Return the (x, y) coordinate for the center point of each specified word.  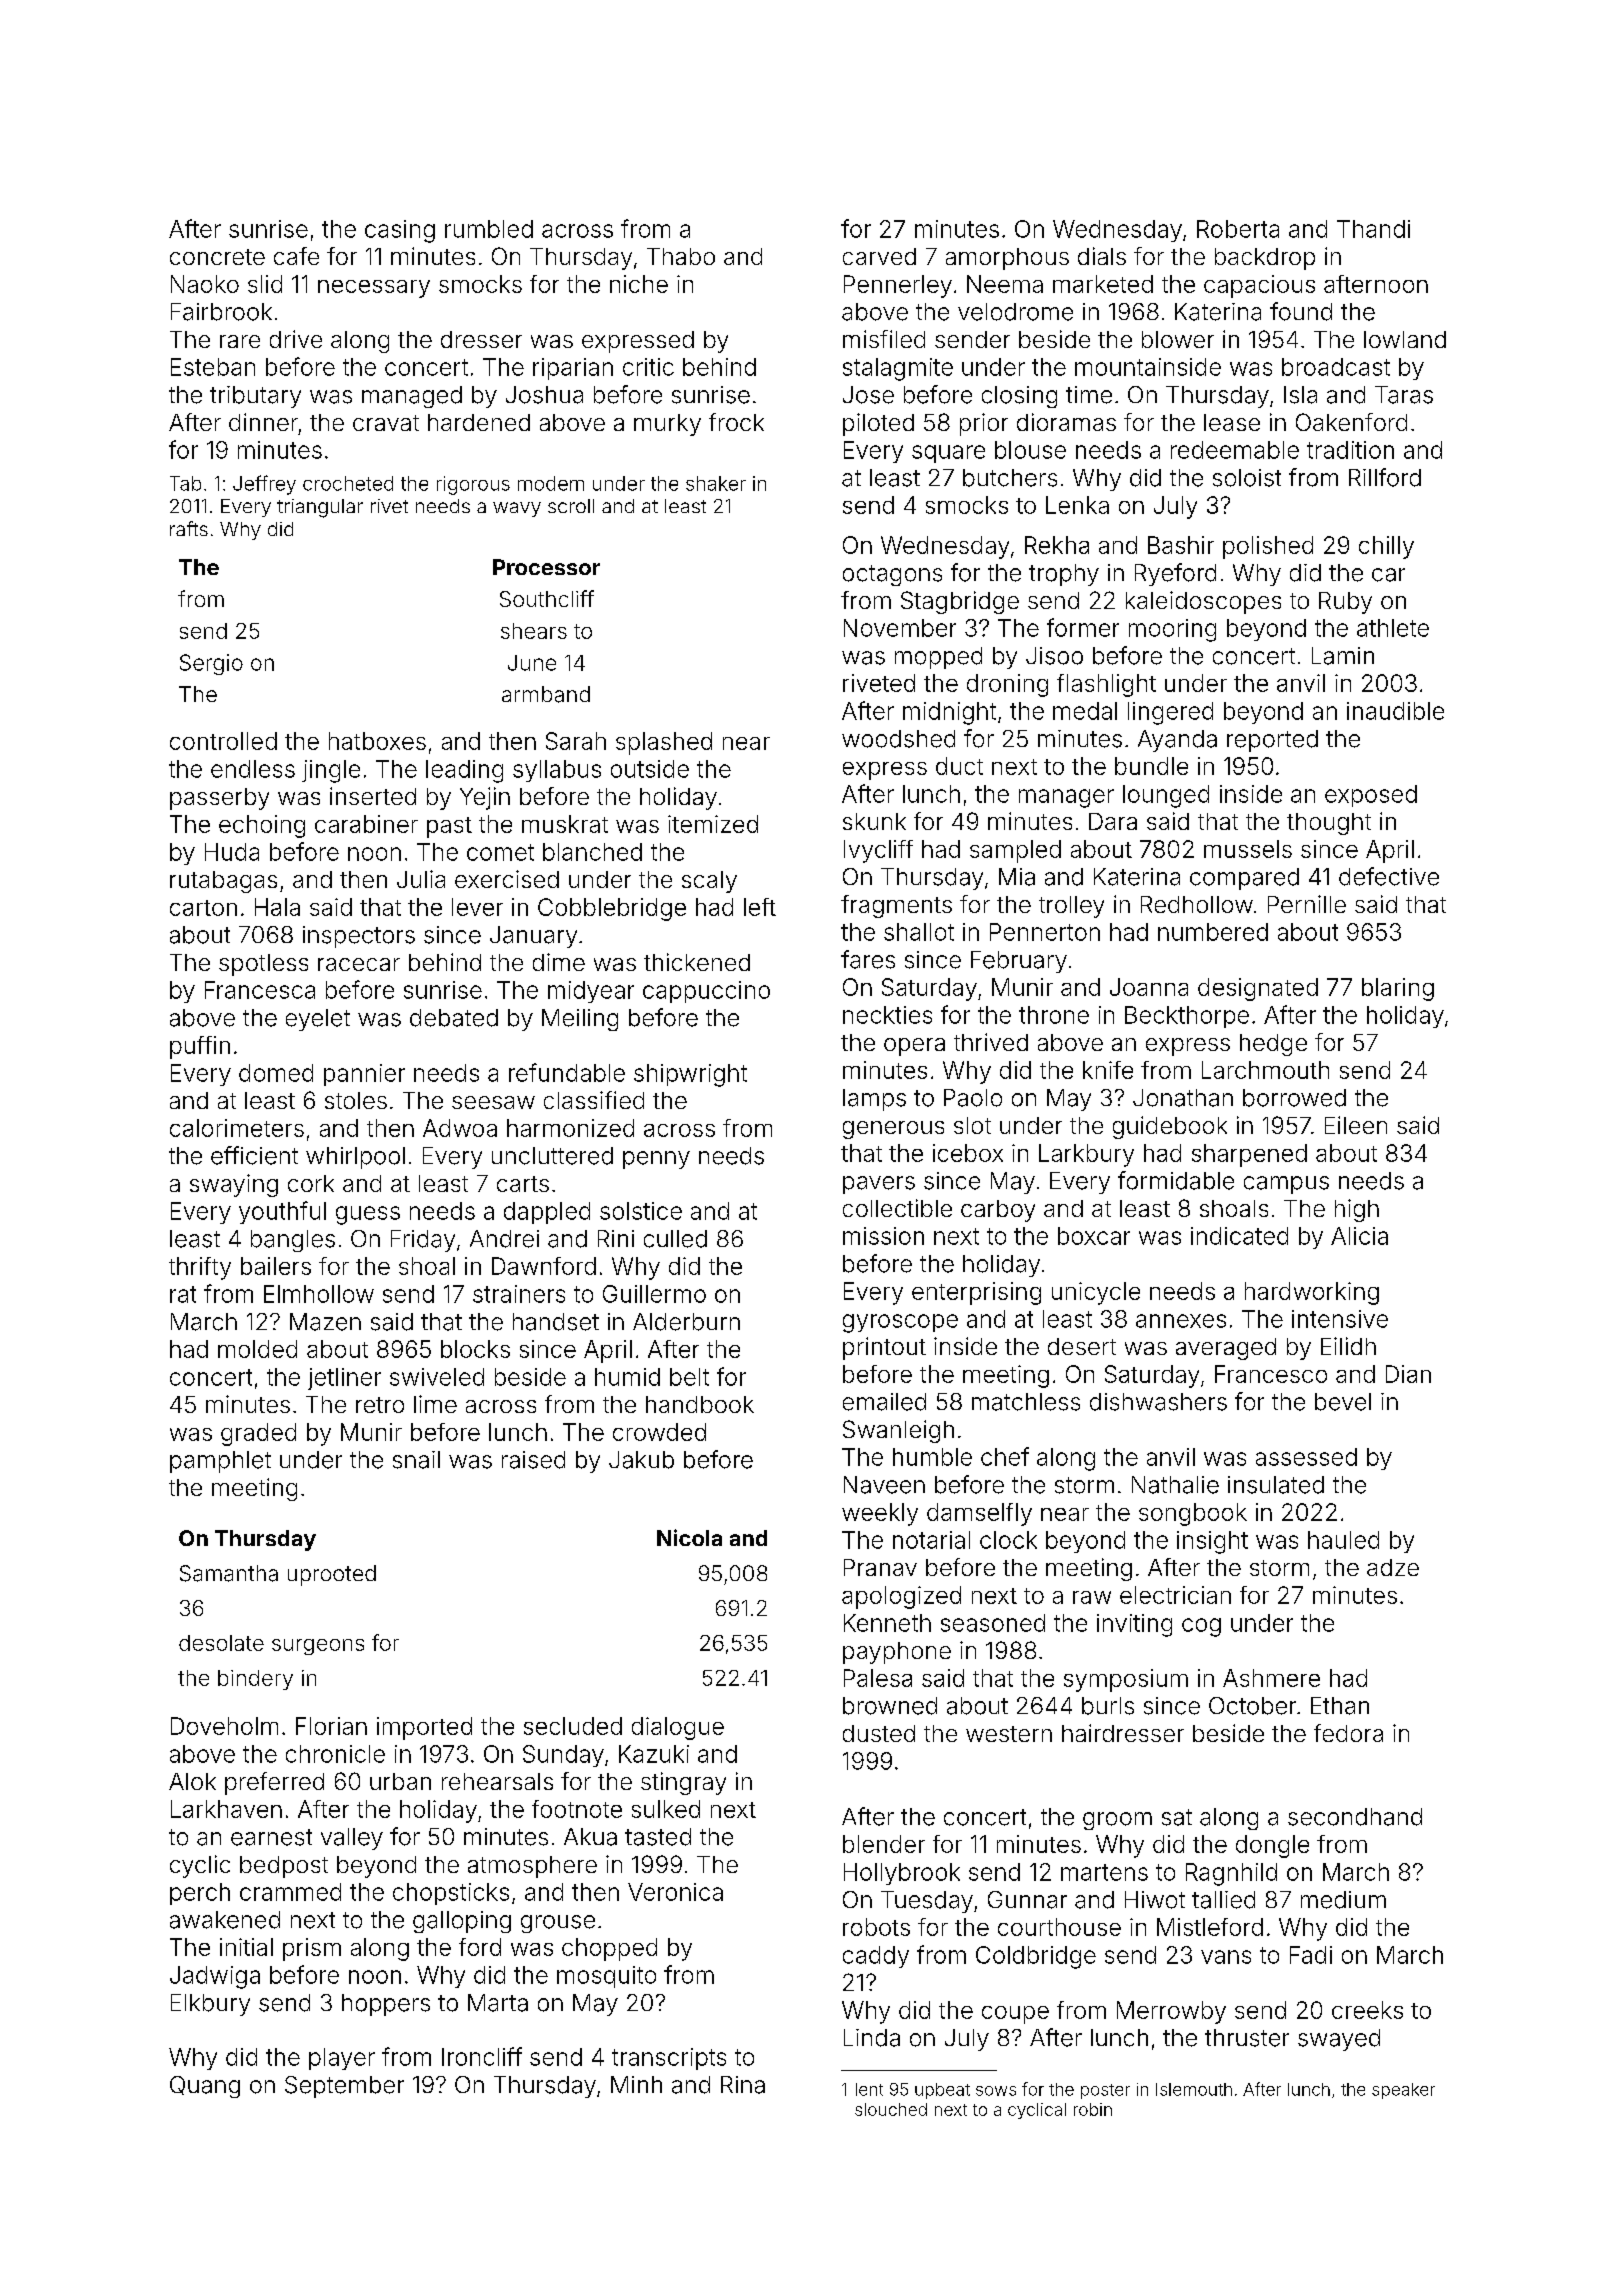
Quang (205, 2087)
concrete (217, 257)
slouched (891, 2109)
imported (424, 1728)
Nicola (689, 1537)
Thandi (1373, 229)
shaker (716, 483)
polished (1268, 547)
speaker (1403, 2091)
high (1357, 1210)
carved (879, 256)
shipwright (690, 1075)
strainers (519, 1294)
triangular (320, 508)
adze (1393, 1567)
